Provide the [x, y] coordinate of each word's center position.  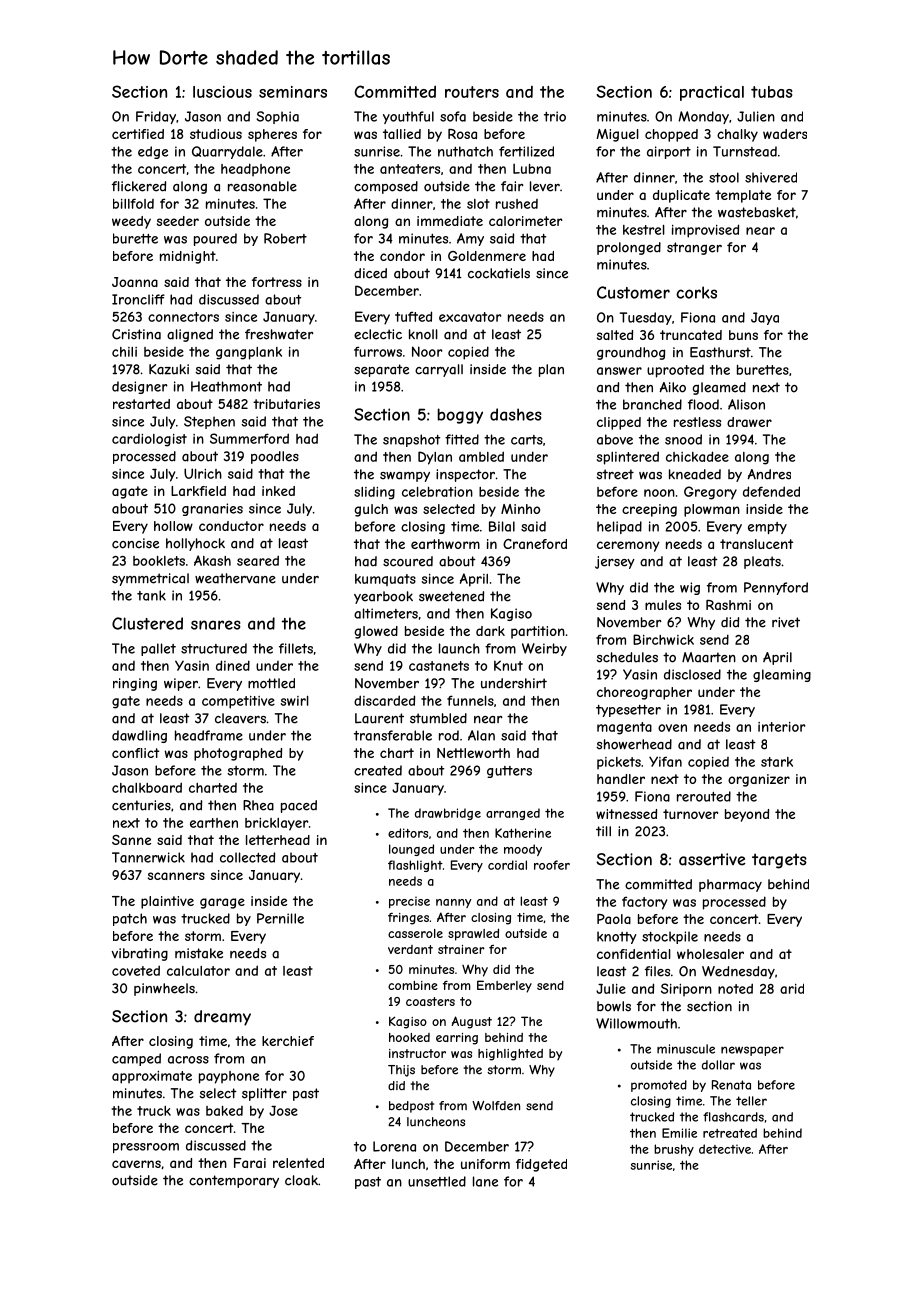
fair [512, 186]
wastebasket [757, 212]
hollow [173, 526]
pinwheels [164, 989]
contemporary [234, 1181]
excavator [470, 317]
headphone [255, 169]
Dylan [435, 458]
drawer [749, 422]
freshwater [279, 334]
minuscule [686, 1049]
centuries [141, 805]
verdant [410, 949]
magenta [624, 728]
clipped [619, 423]
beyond [747, 815]
